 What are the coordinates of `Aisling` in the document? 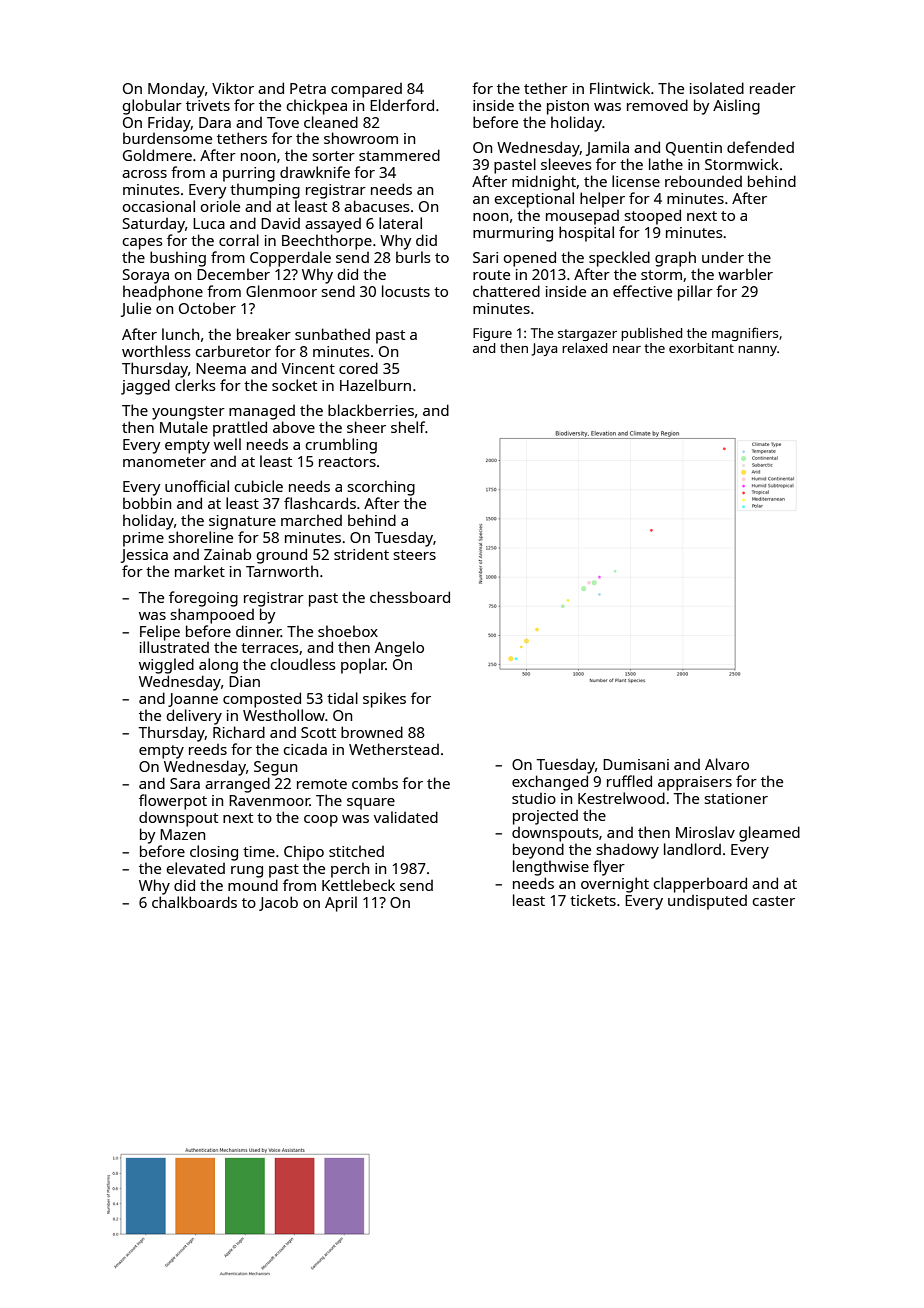 It's located at (736, 107).
